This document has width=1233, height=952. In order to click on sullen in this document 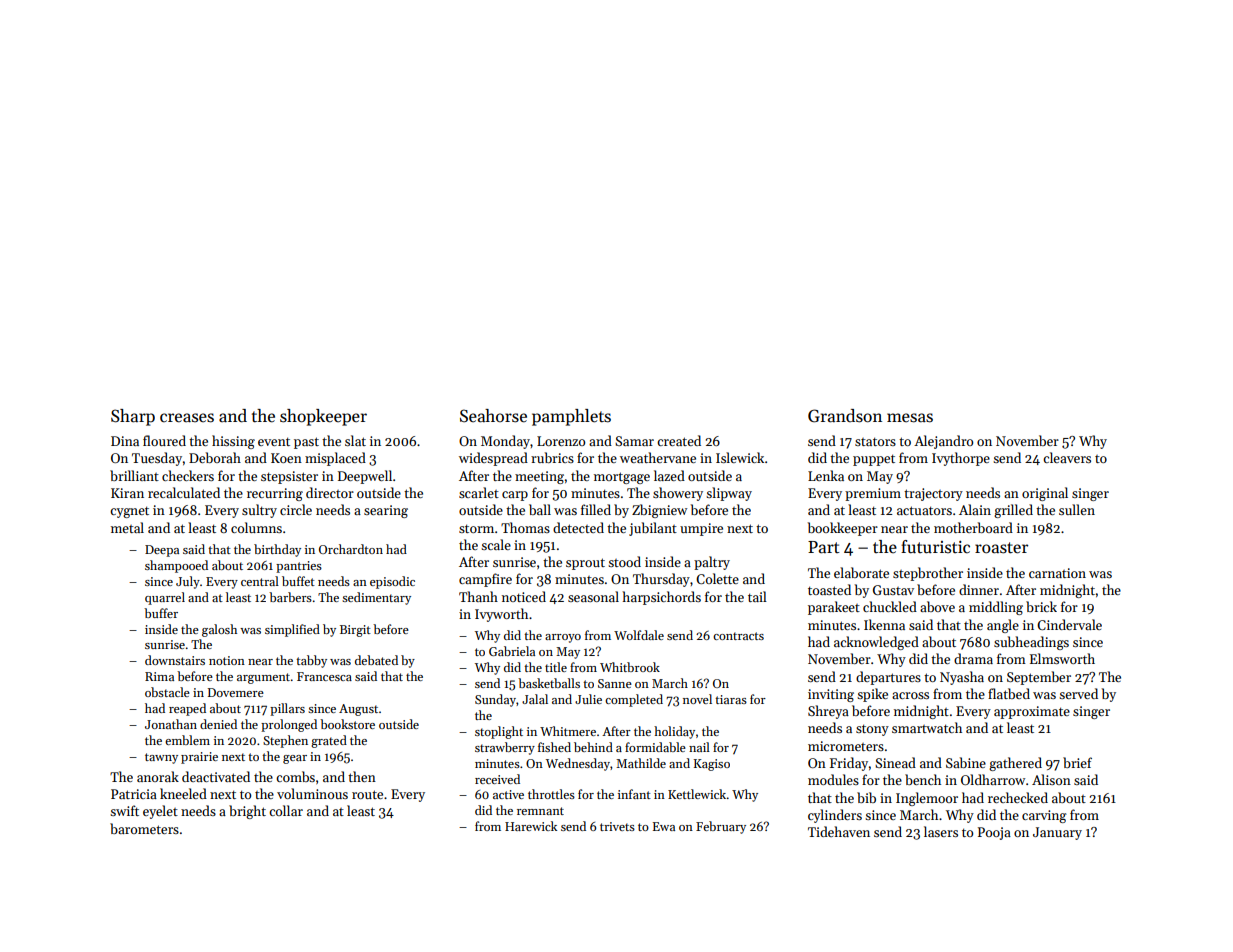, I will do `click(1077, 509)`.
